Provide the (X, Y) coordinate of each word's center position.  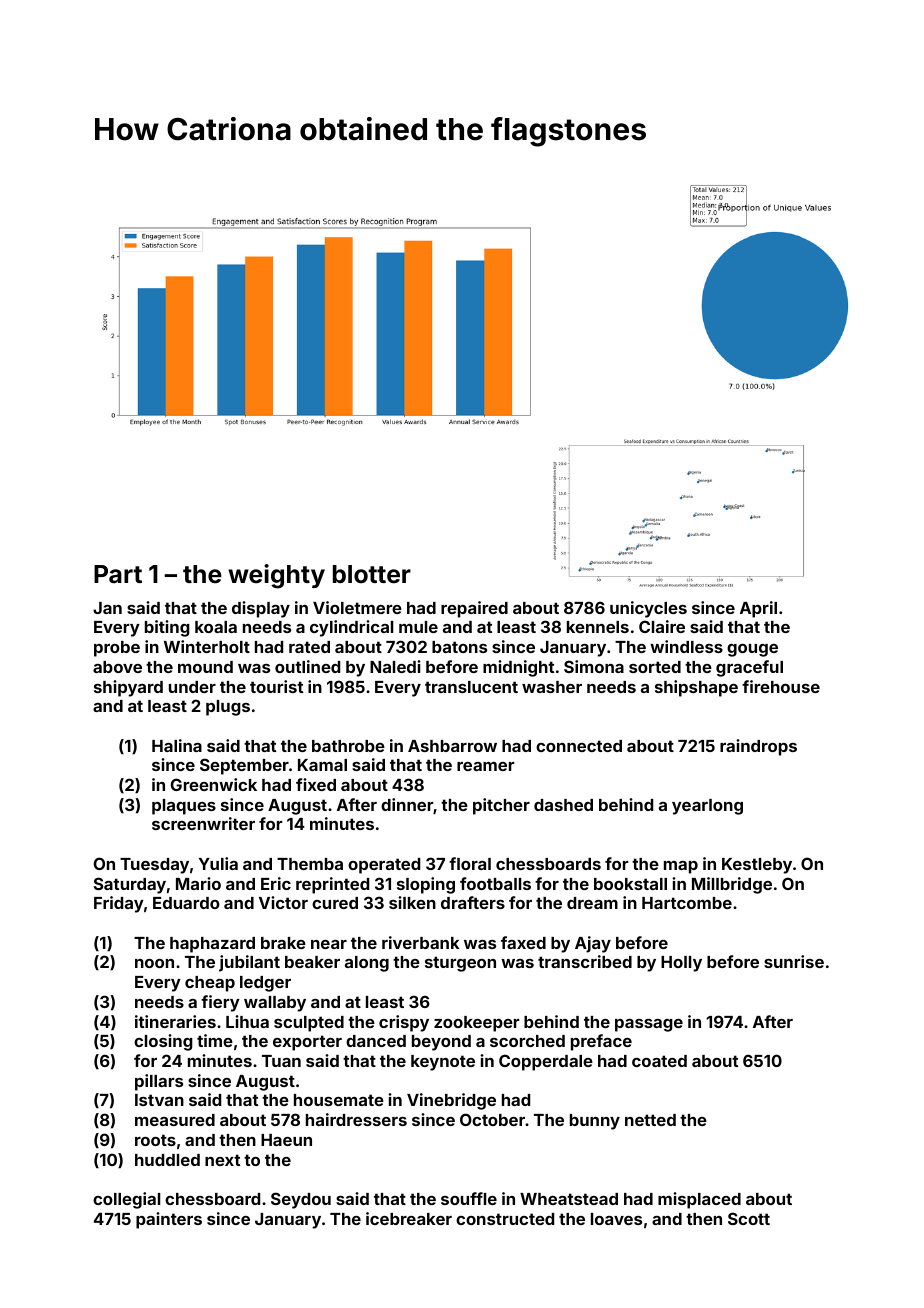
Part (118, 574)
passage (649, 1025)
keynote (443, 1063)
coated (659, 1061)
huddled (167, 1160)
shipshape (696, 688)
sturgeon (460, 964)
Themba (310, 864)
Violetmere (357, 607)
